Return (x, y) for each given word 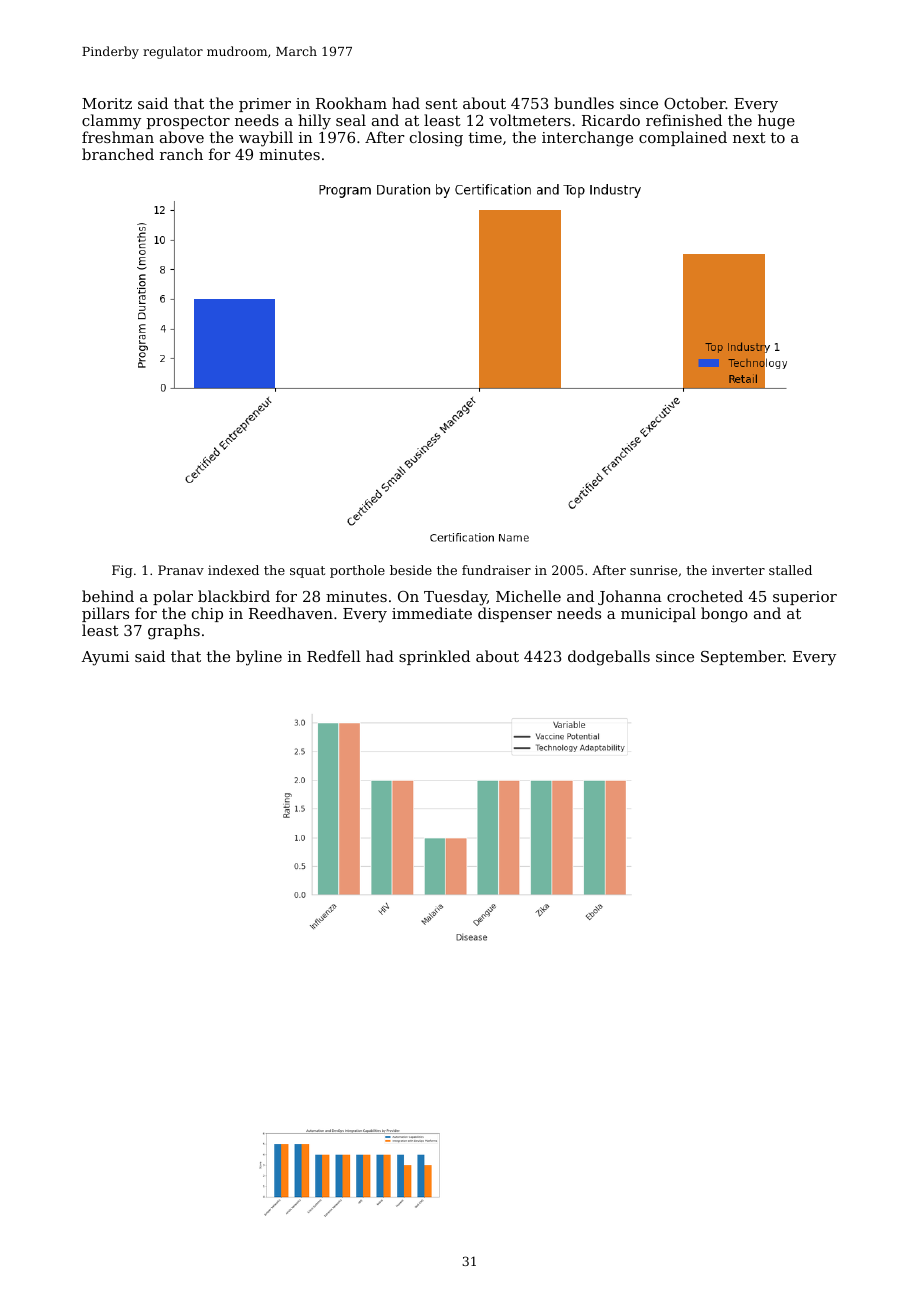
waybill (266, 139)
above (182, 137)
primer (265, 105)
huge (776, 122)
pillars (105, 614)
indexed (233, 570)
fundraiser (496, 570)
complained (683, 138)
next (749, 137)
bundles (584, 103)
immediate (432, 613)
